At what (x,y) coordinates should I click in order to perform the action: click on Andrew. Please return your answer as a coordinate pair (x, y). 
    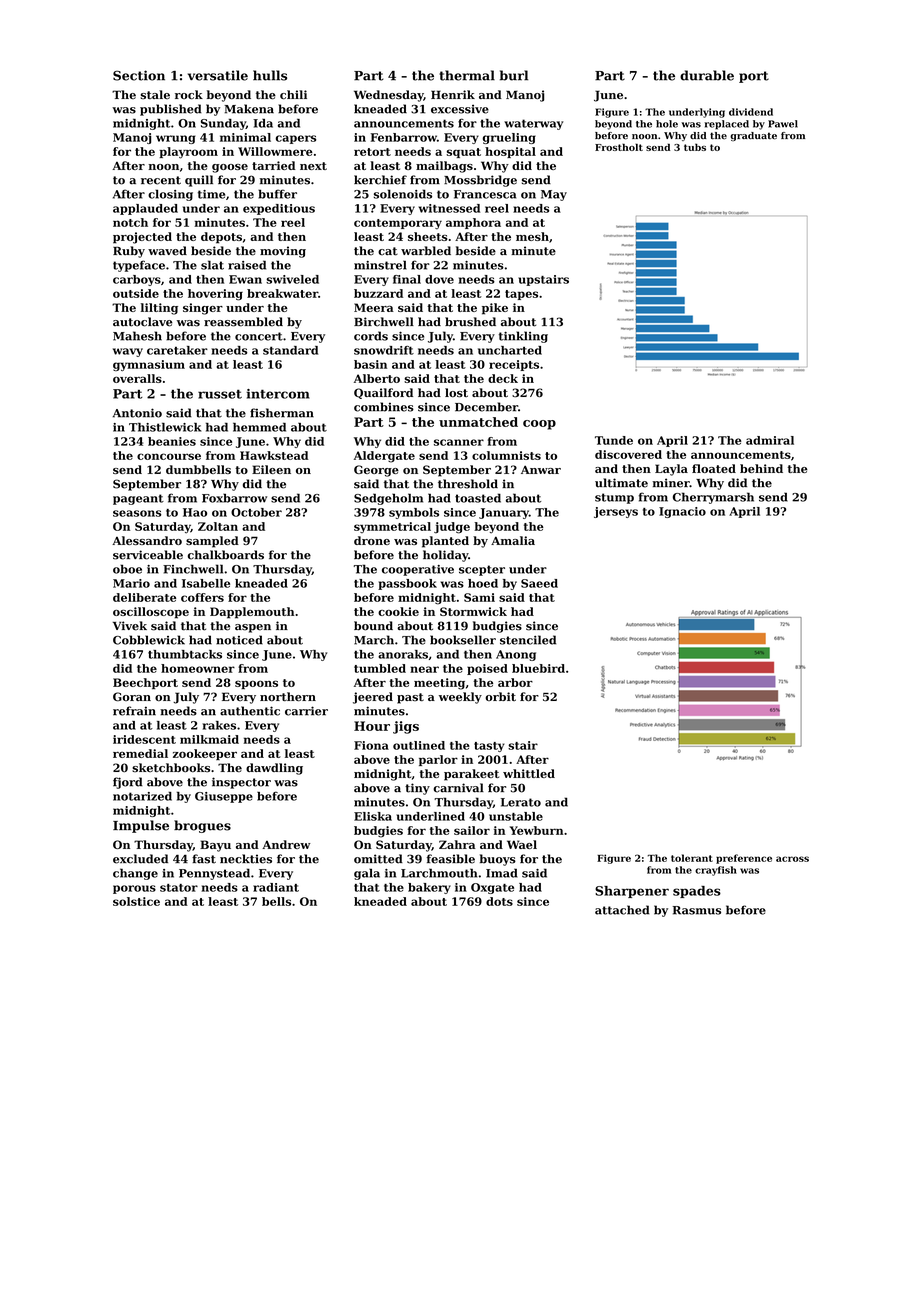
    Looking at the image, I should click on (286, 844).
